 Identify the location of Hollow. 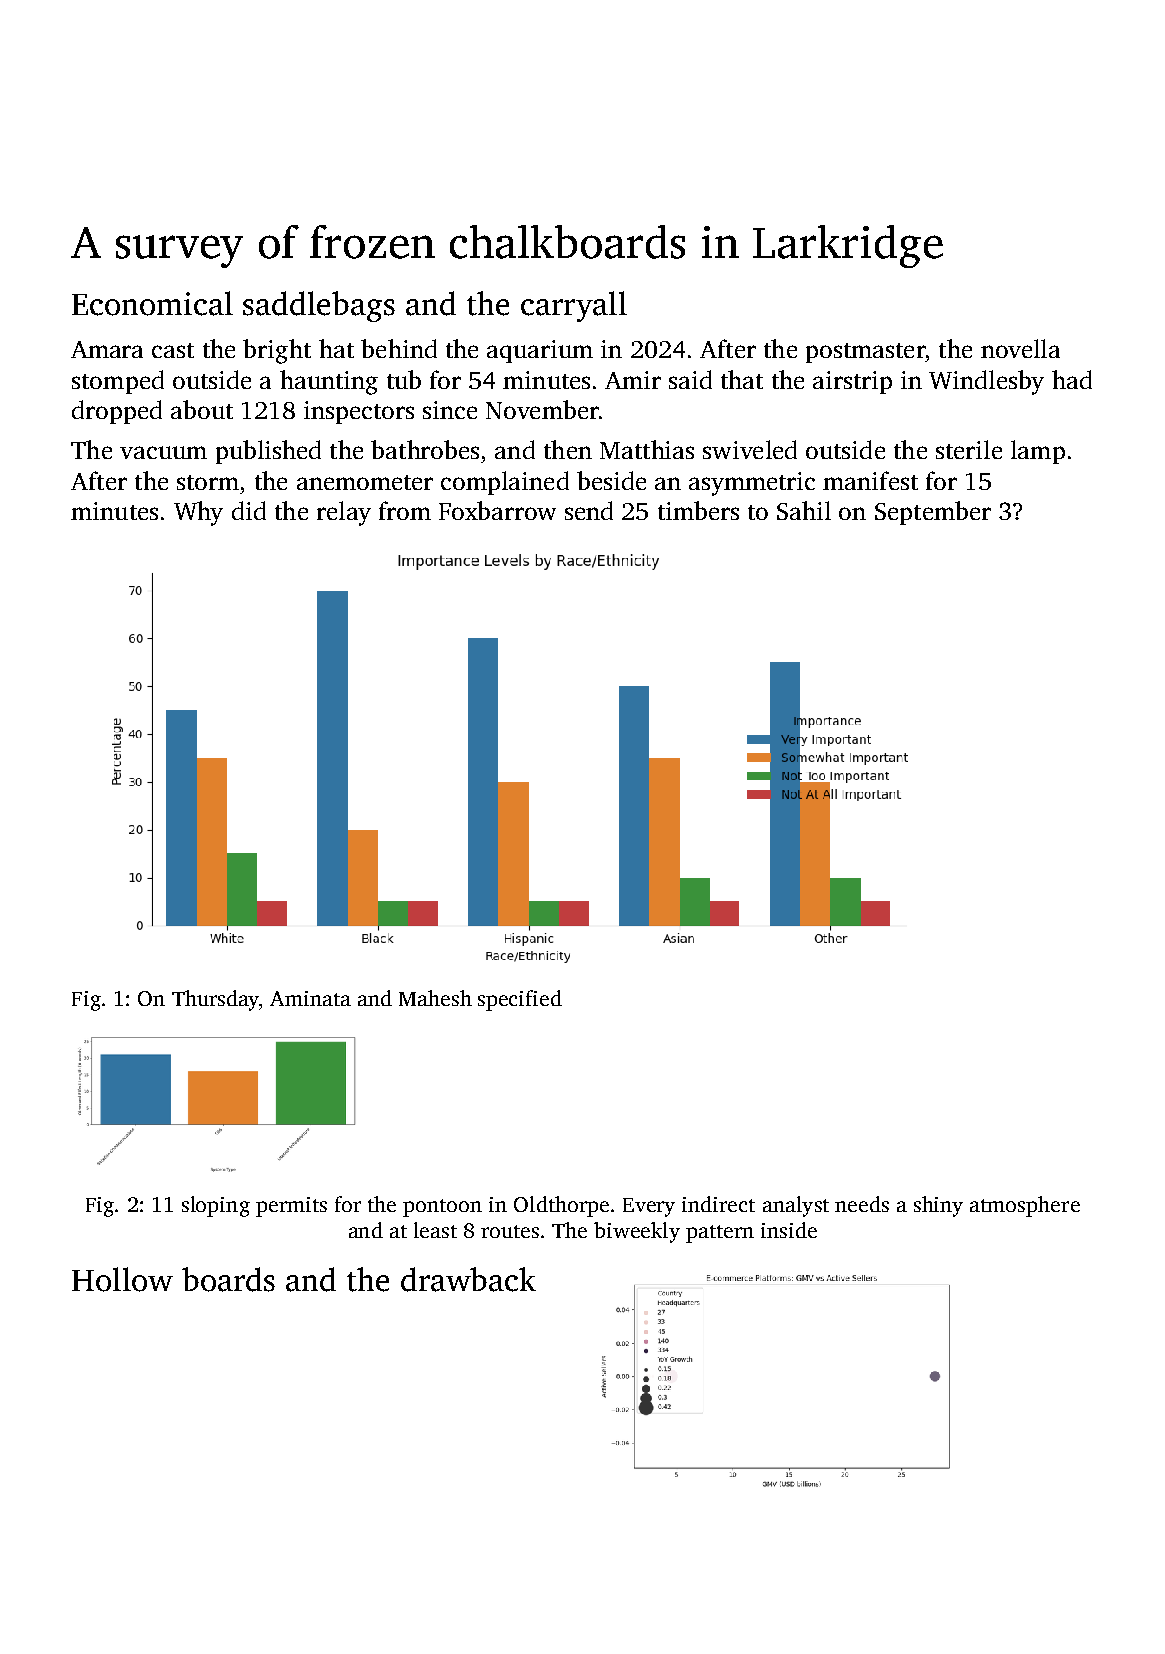
(122, 1279).
